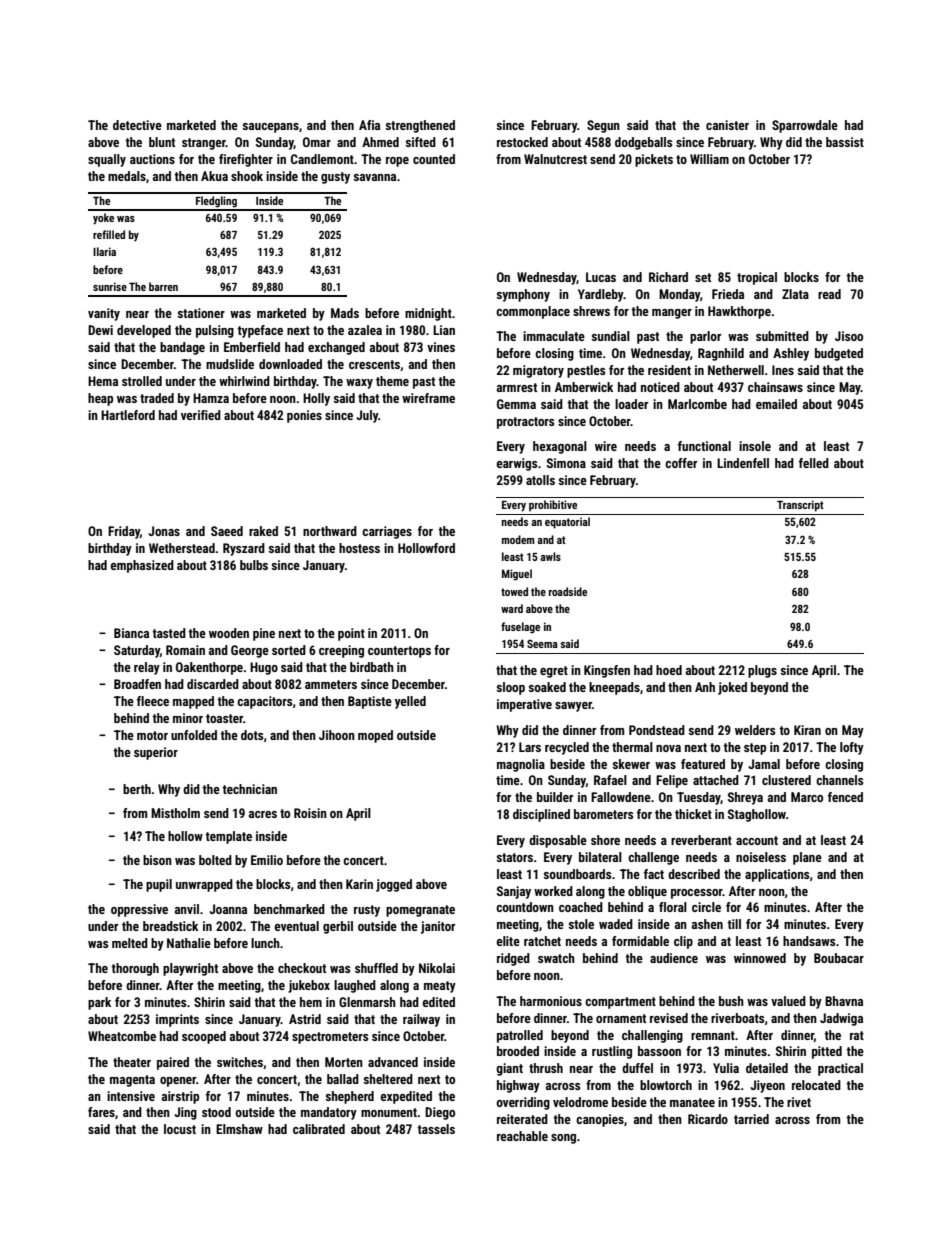 This screenshot has width=952, height=1233. I want to click on fares, so click(101, 1112).
